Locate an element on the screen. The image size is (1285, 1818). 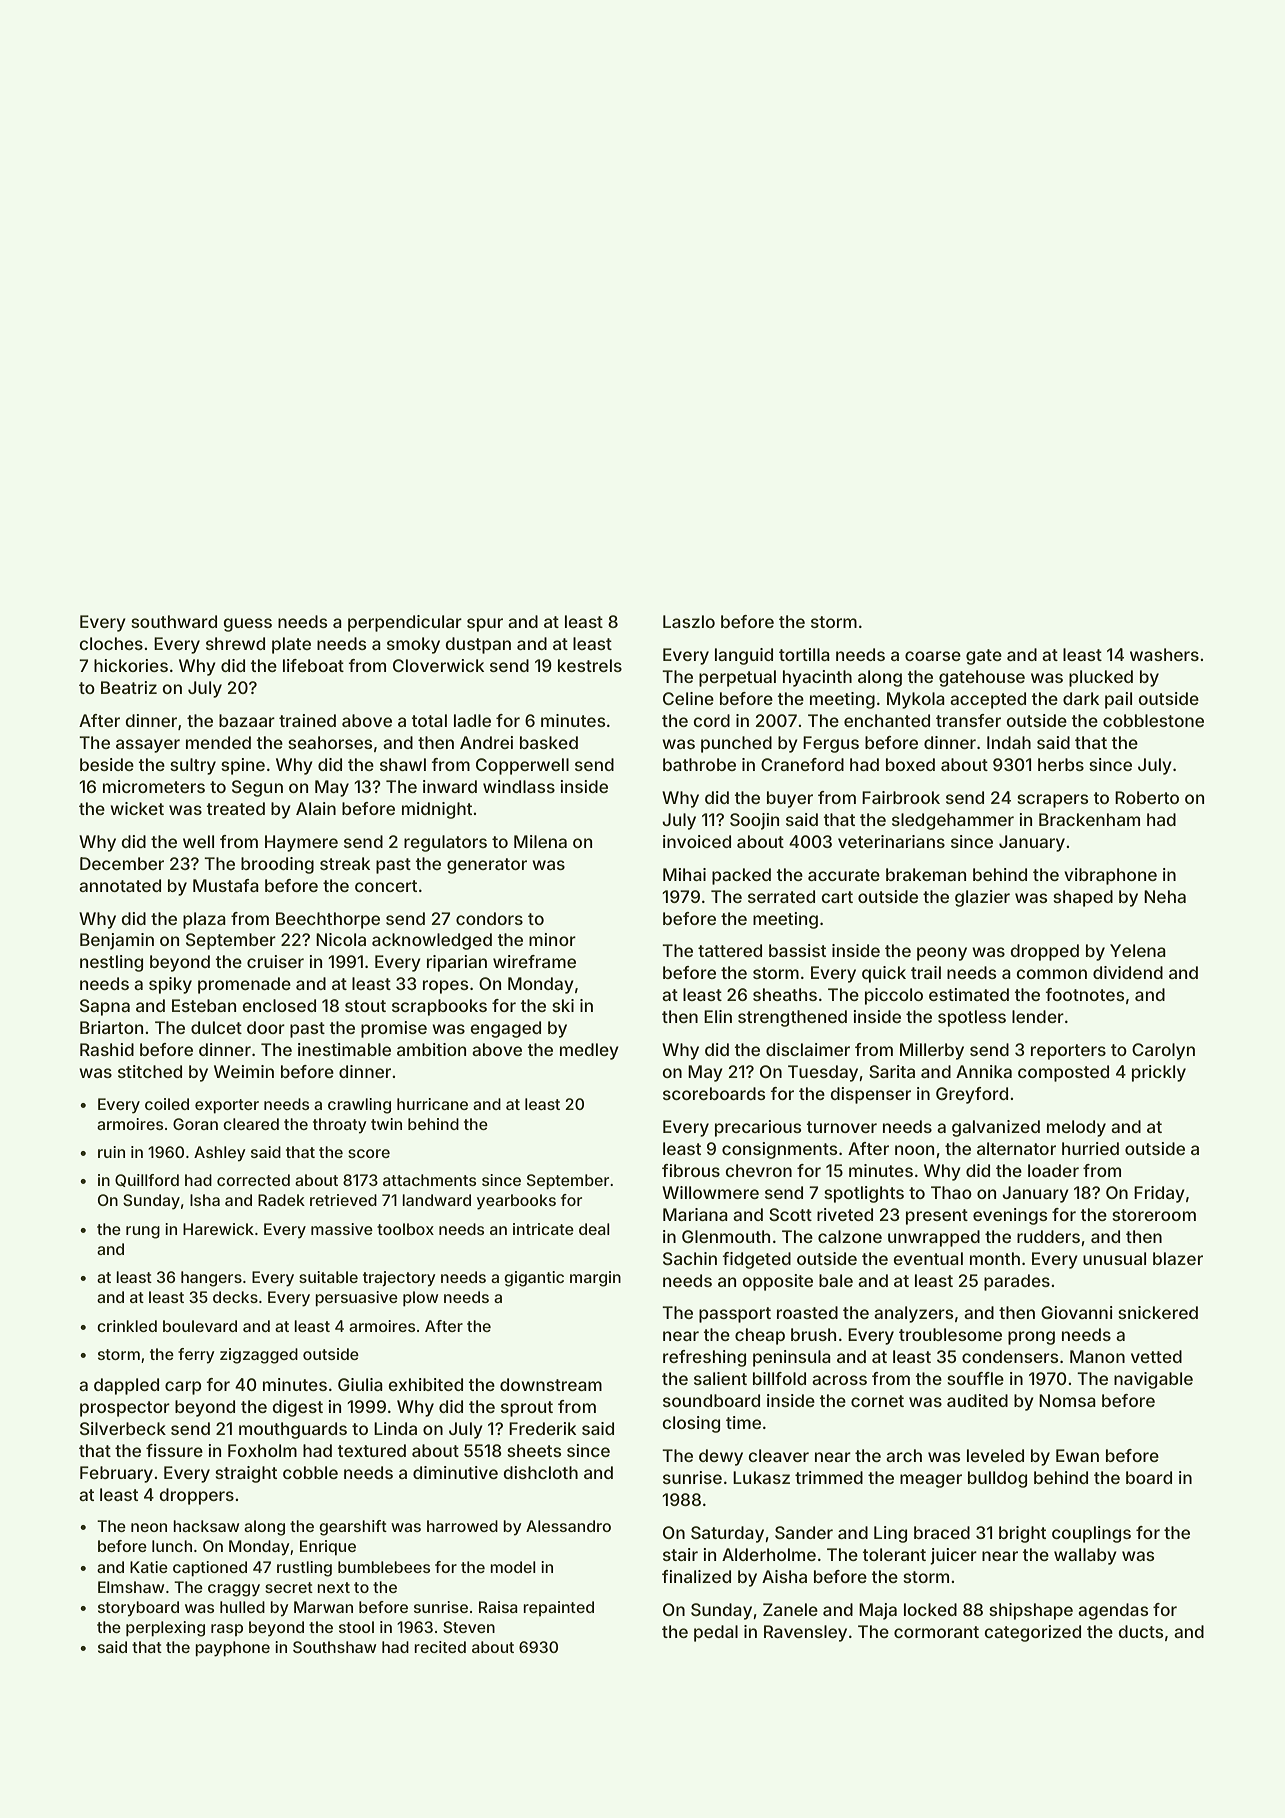
serrated is located at coordinates (781, 896).
